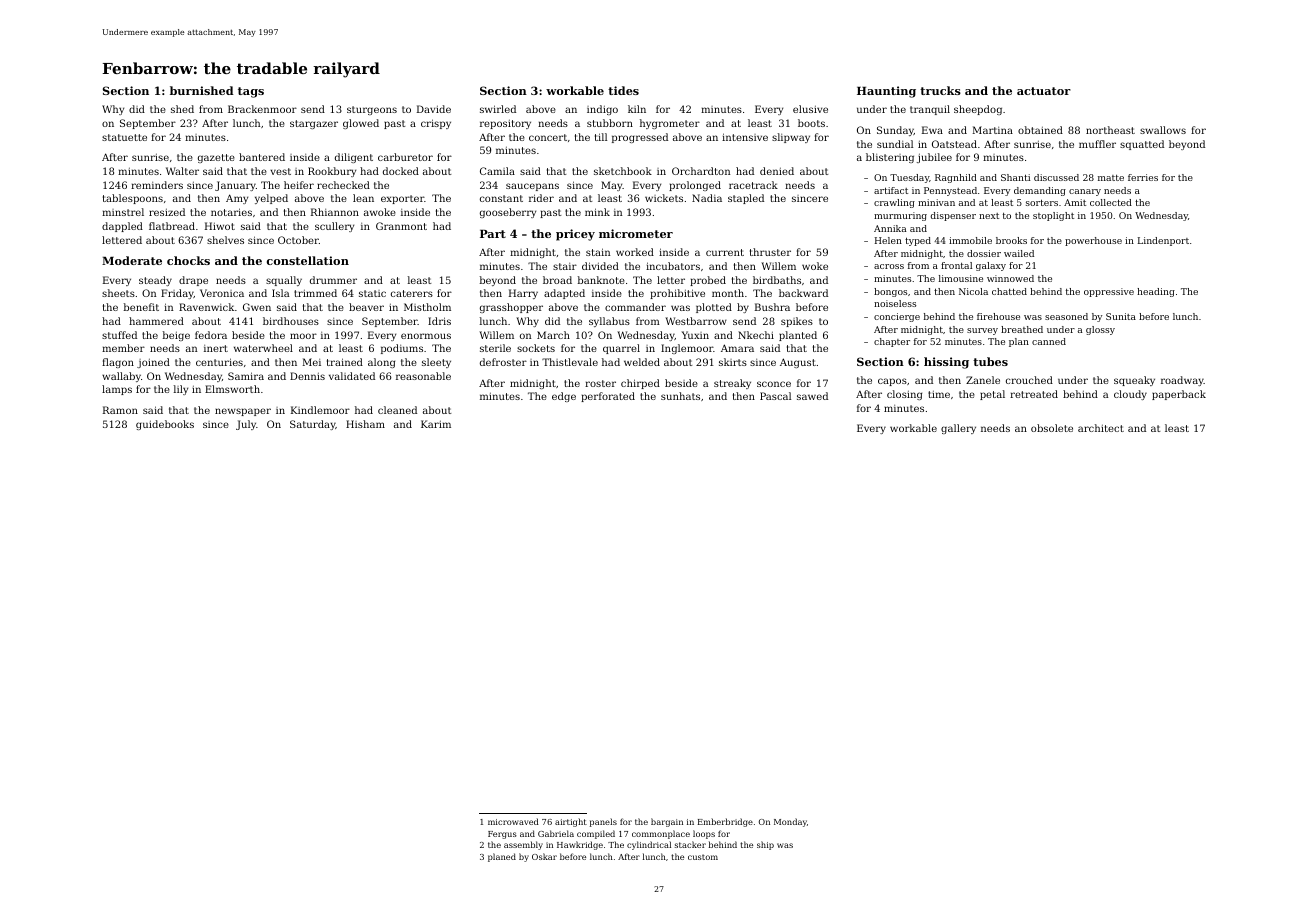 This image has width=1308, height=924. What do you see at coordinates (502, 835) in the image?
I see `Fergus` at bounding box center [502, 835].
